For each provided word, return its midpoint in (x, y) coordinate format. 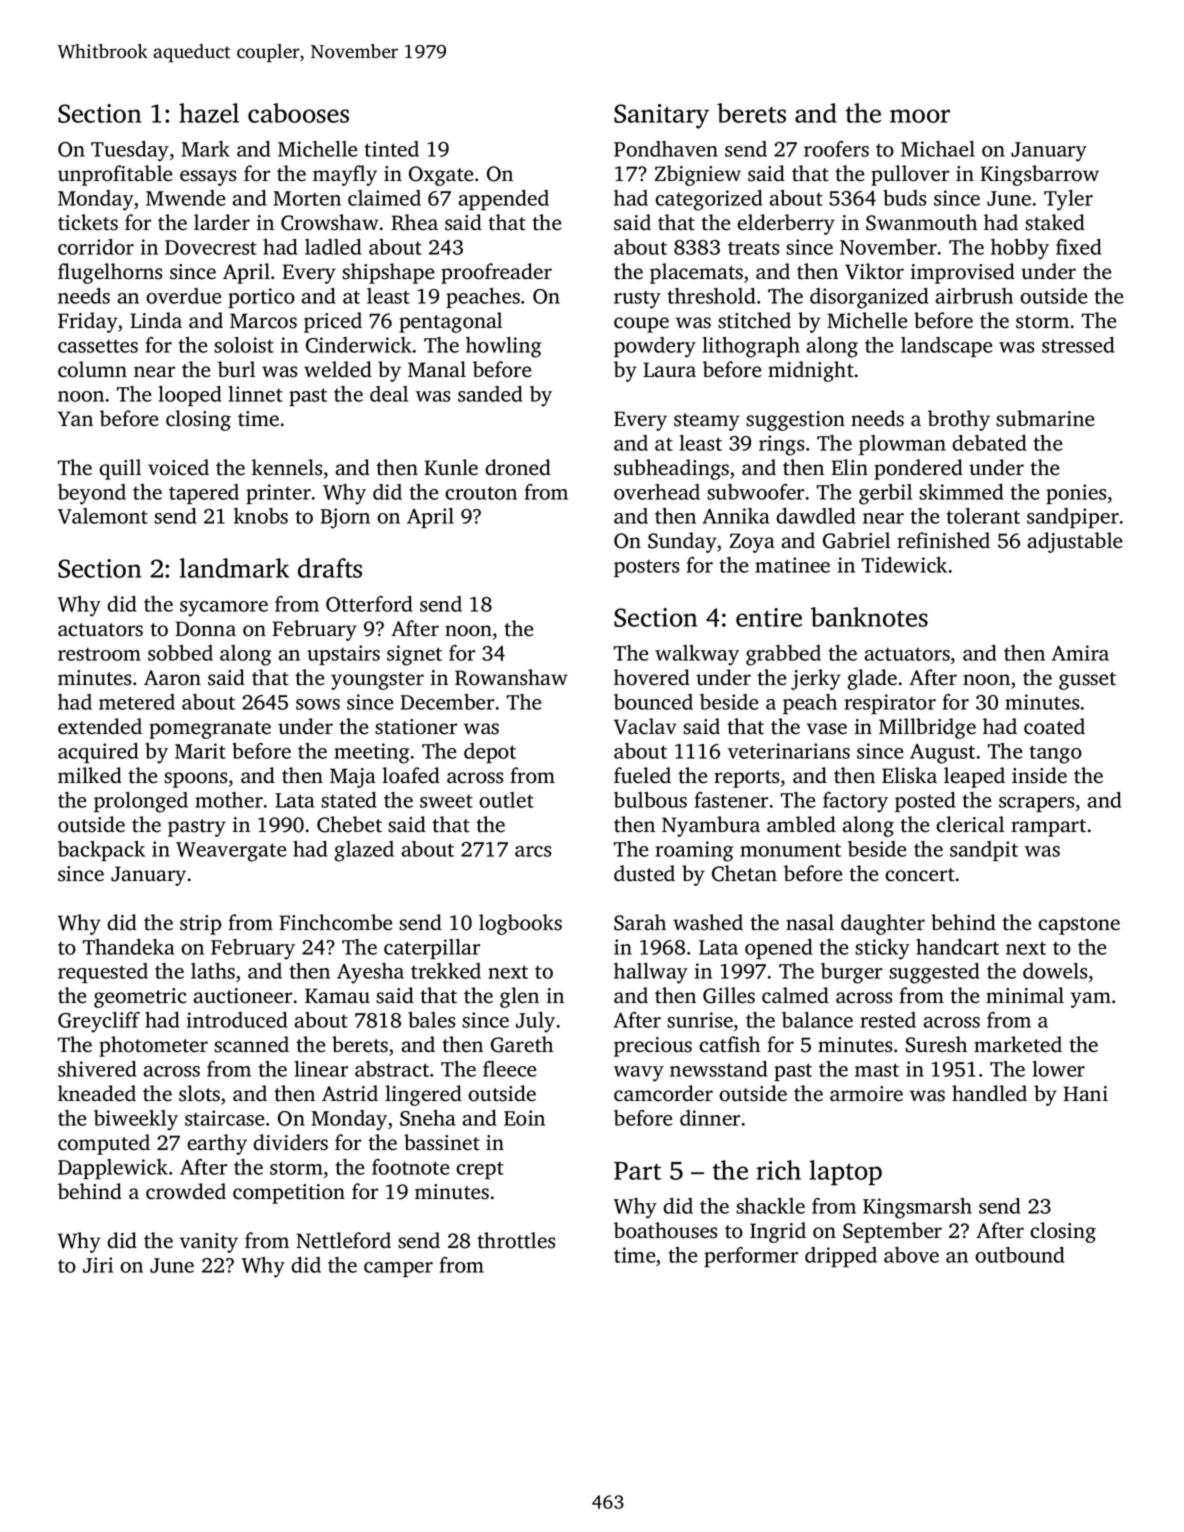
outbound (1019, 1255)
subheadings (671, 469)
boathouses (665, 1230)
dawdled (815, 516)
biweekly (136, 1120)
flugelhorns (110, 273)
